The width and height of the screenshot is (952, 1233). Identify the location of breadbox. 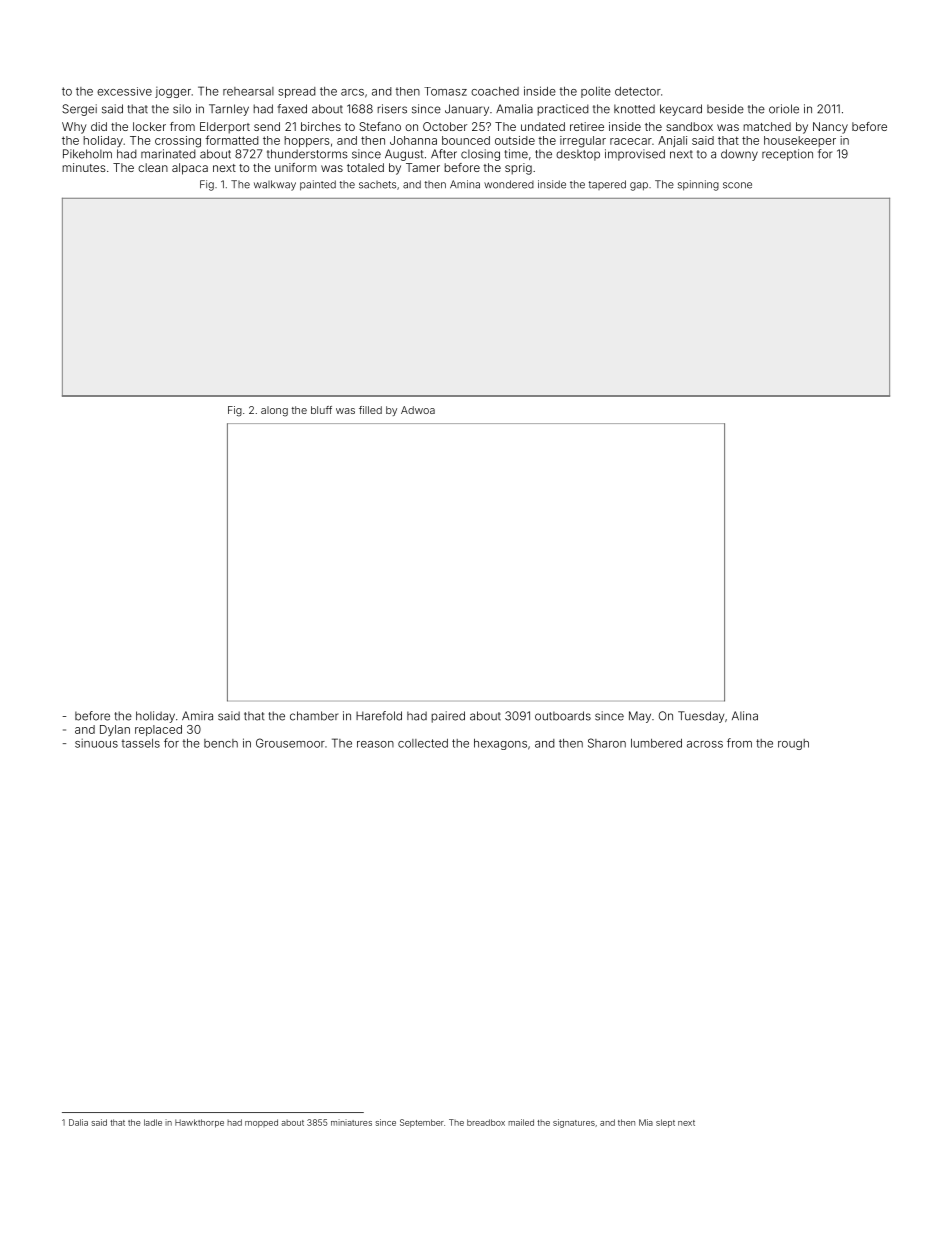
(486, 1122).
